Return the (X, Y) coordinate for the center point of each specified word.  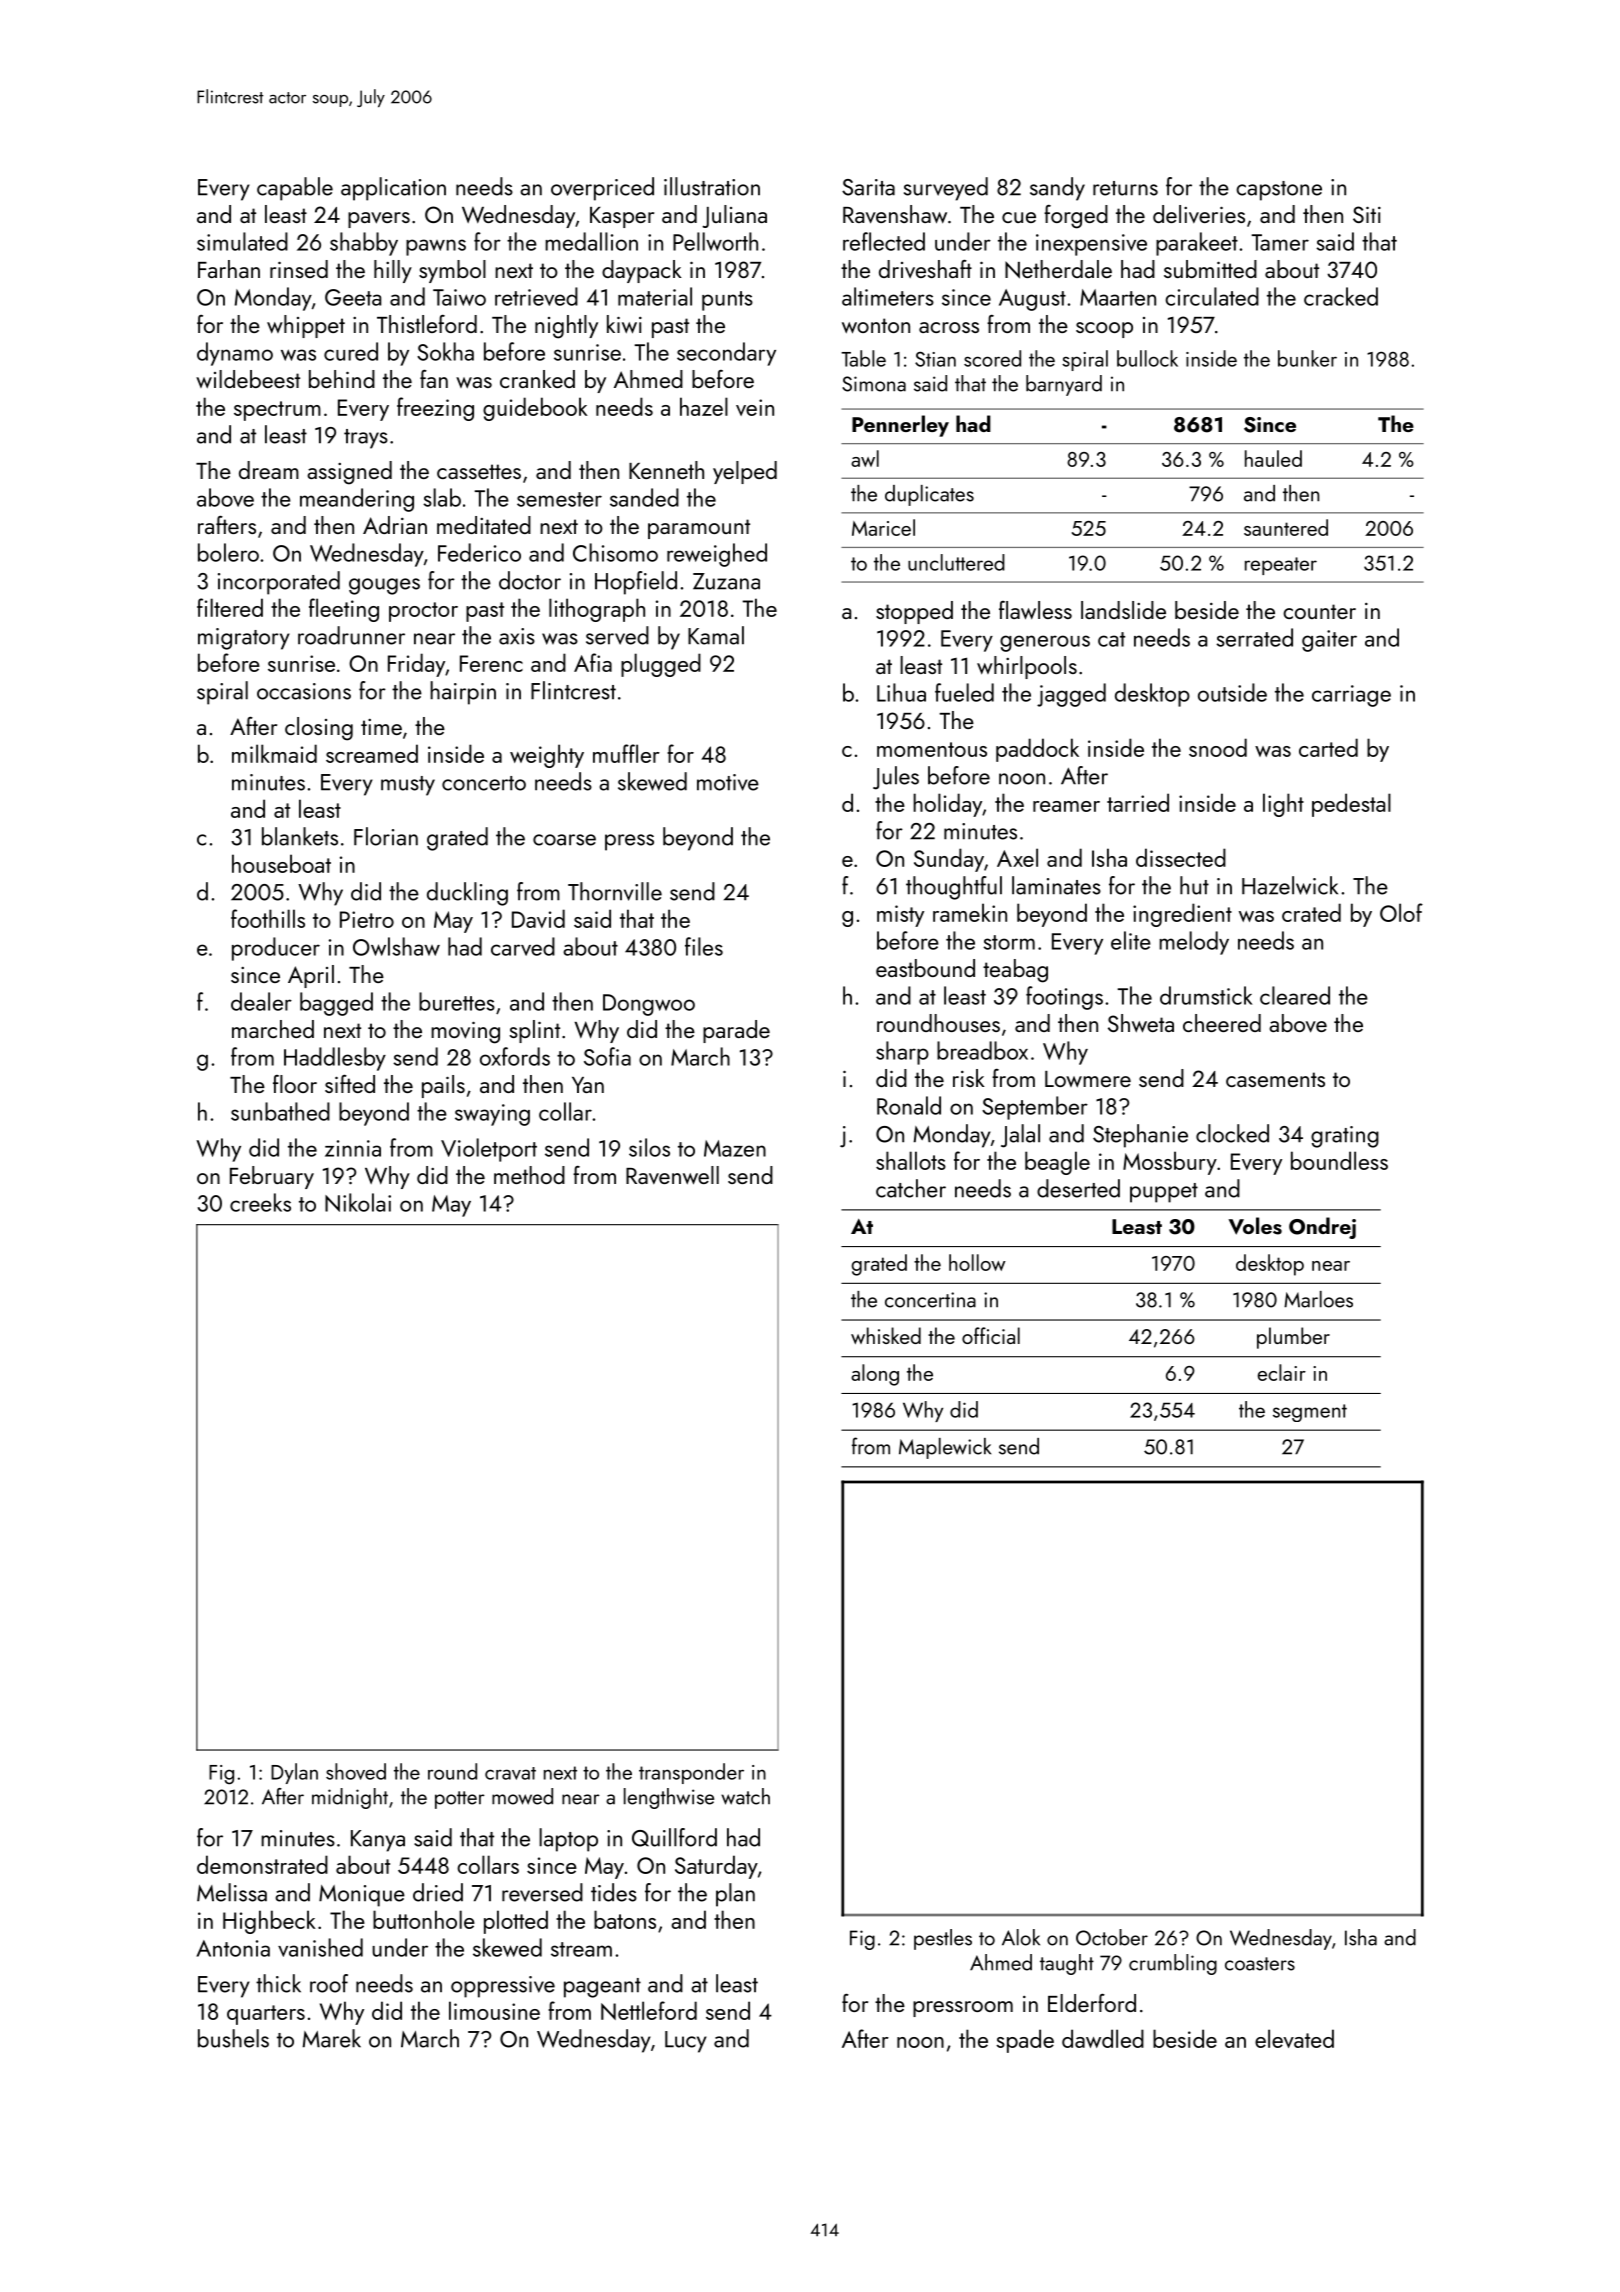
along (875, 1375)
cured (351, 351)
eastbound (925, 968)
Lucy (686, 2042)
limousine (494, 2010)
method (529, 1175)
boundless (1339, 1160)
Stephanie (1140, 1136)
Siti (1367, 214)
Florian (386, 836)
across (949, 327)
